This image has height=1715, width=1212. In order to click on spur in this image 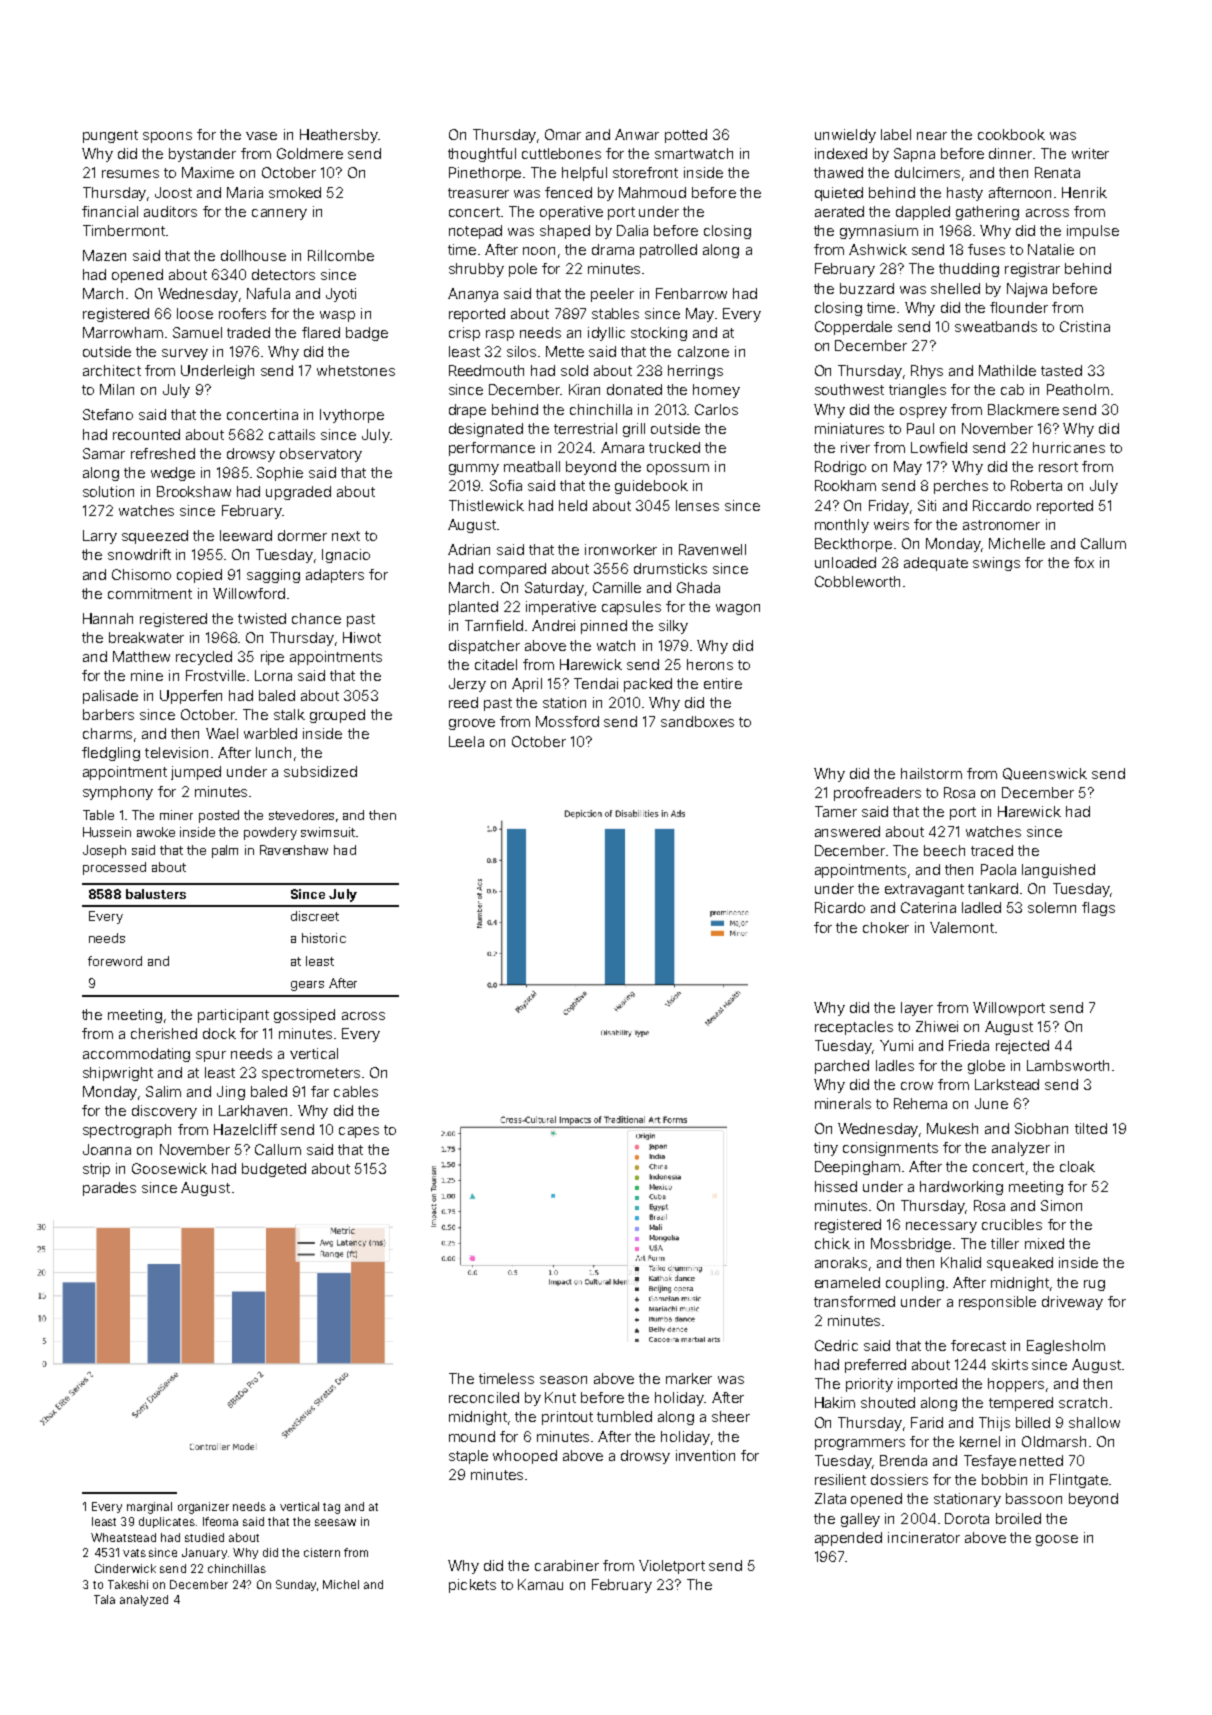, I will do `click(211, 1056)`.
